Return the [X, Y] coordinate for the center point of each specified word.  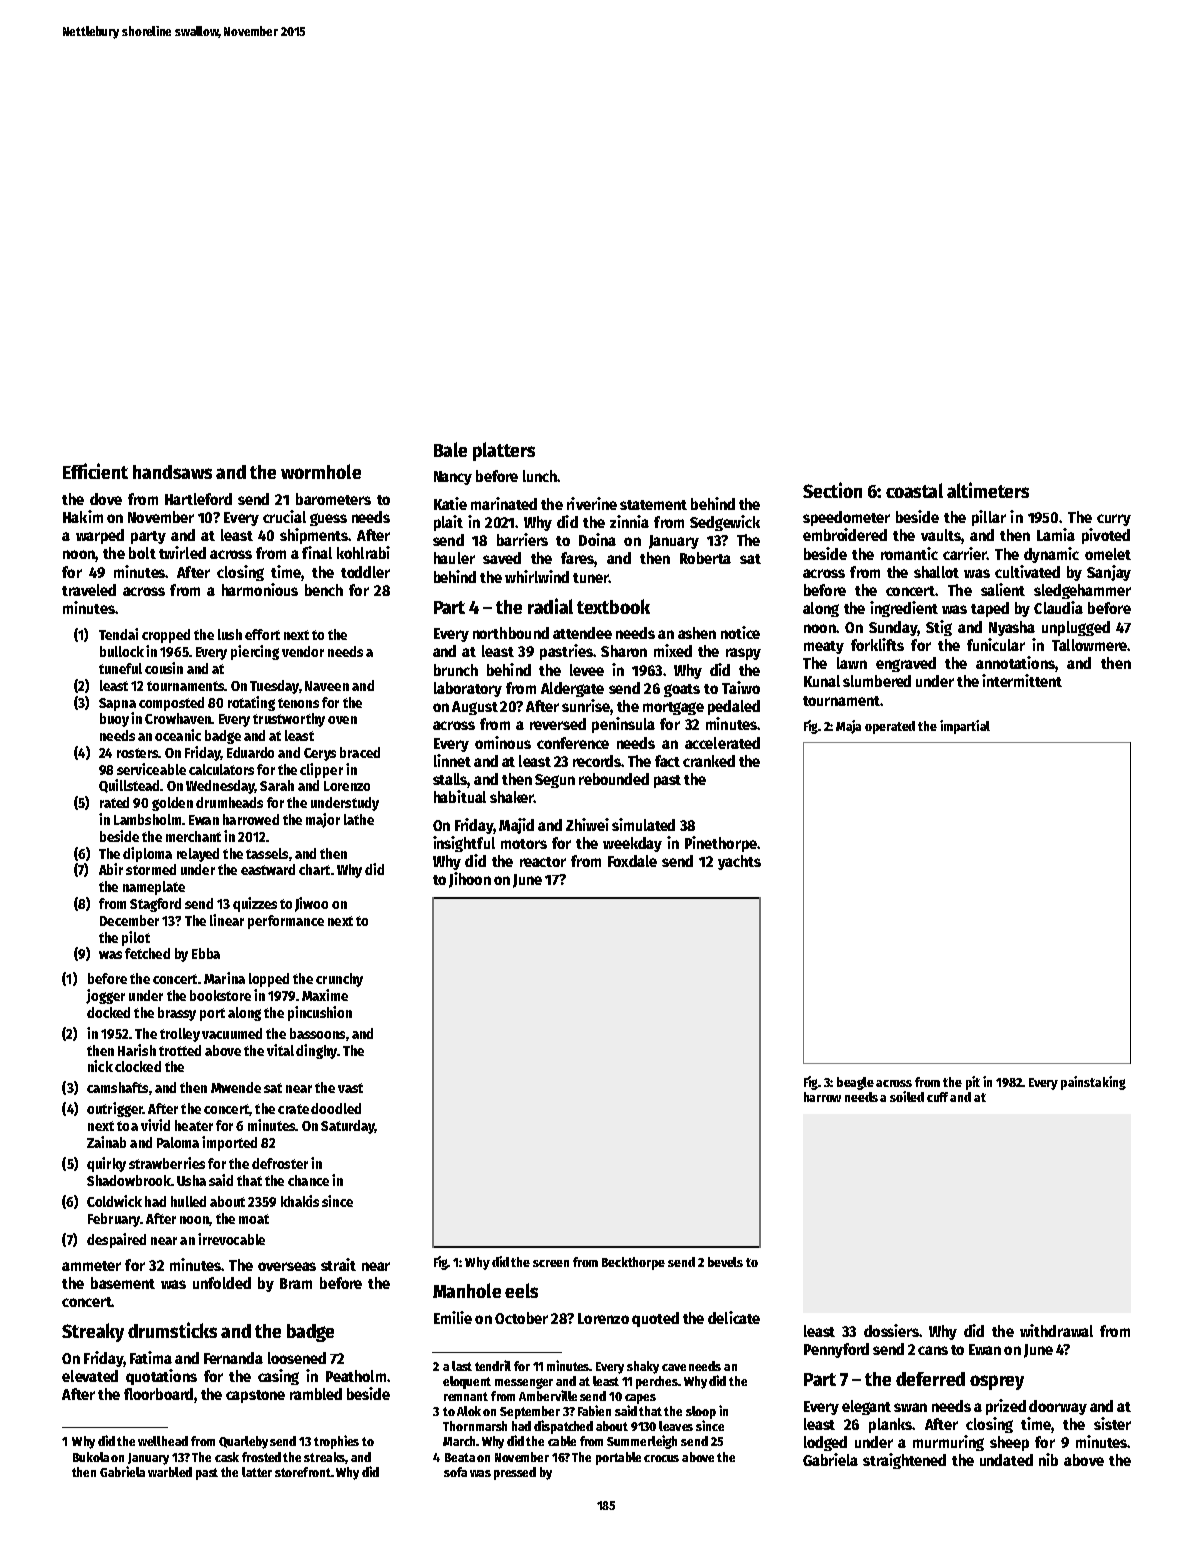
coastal [914, 490]
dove [106, 499]
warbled [170, 1472]
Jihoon [470, 880]
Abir [111, 869]
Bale [450, 449]
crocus [661, 1458]
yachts [739, 862]
